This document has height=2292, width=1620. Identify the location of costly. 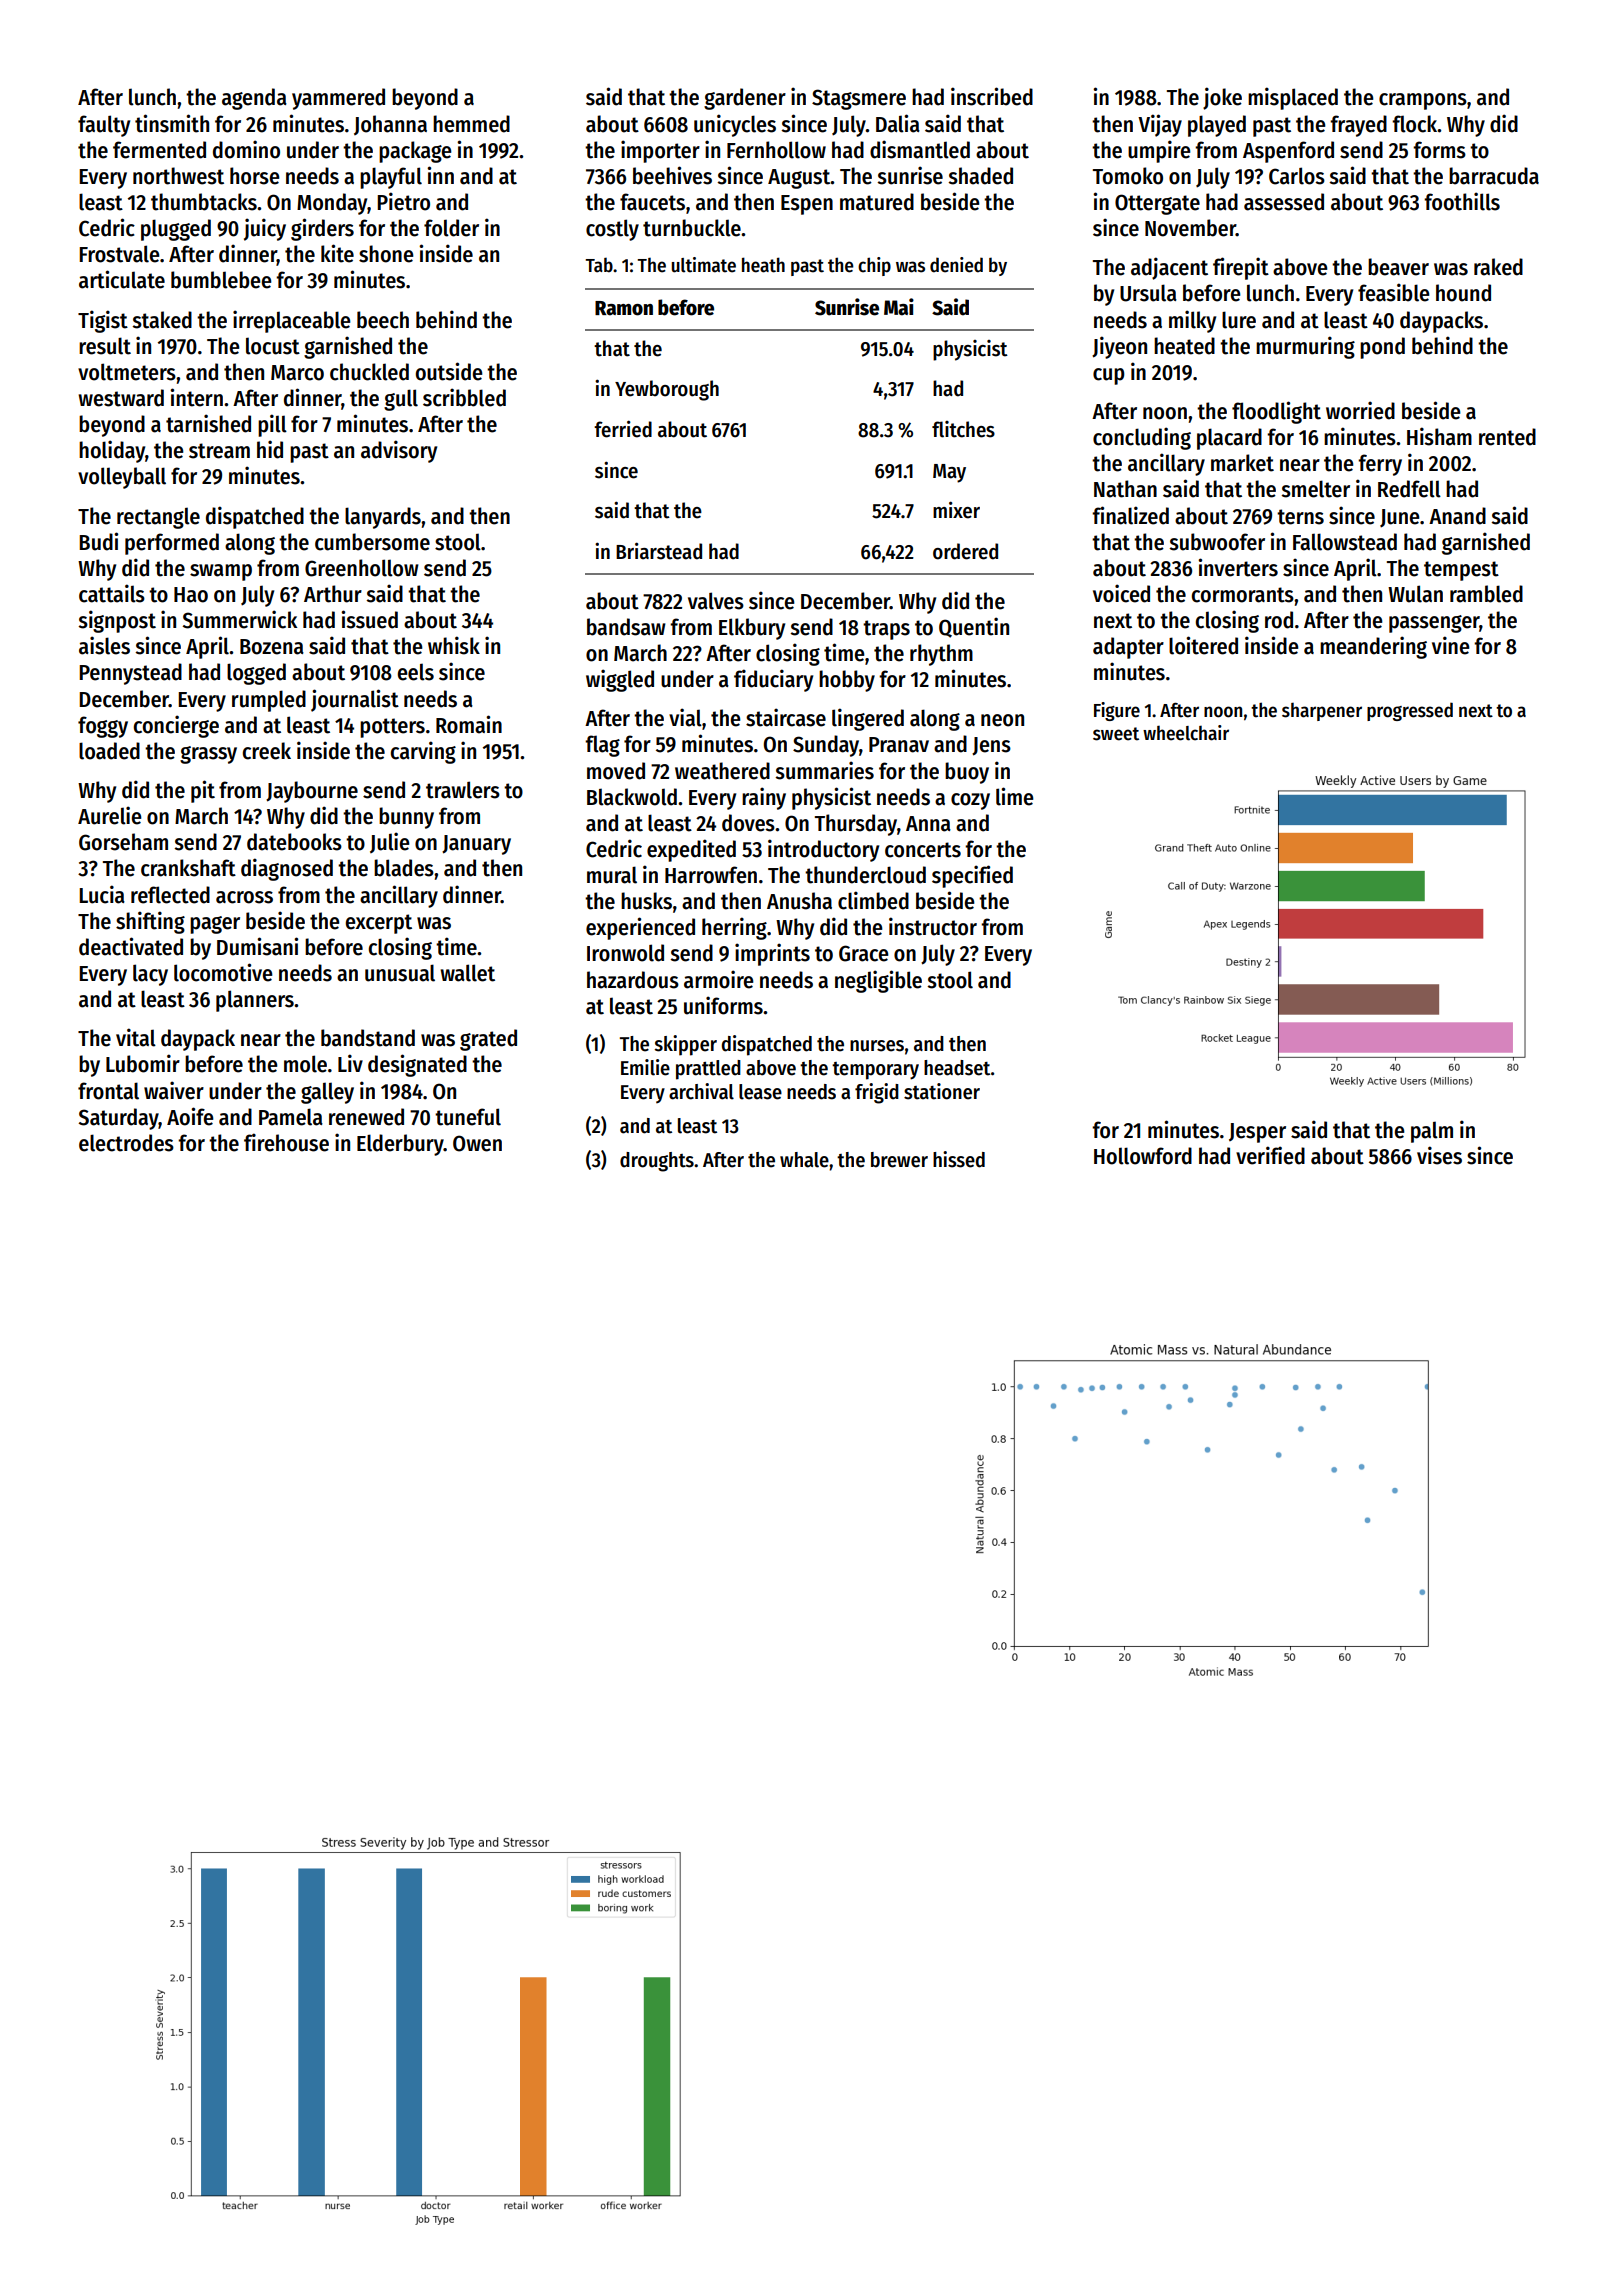
(612, 230).
